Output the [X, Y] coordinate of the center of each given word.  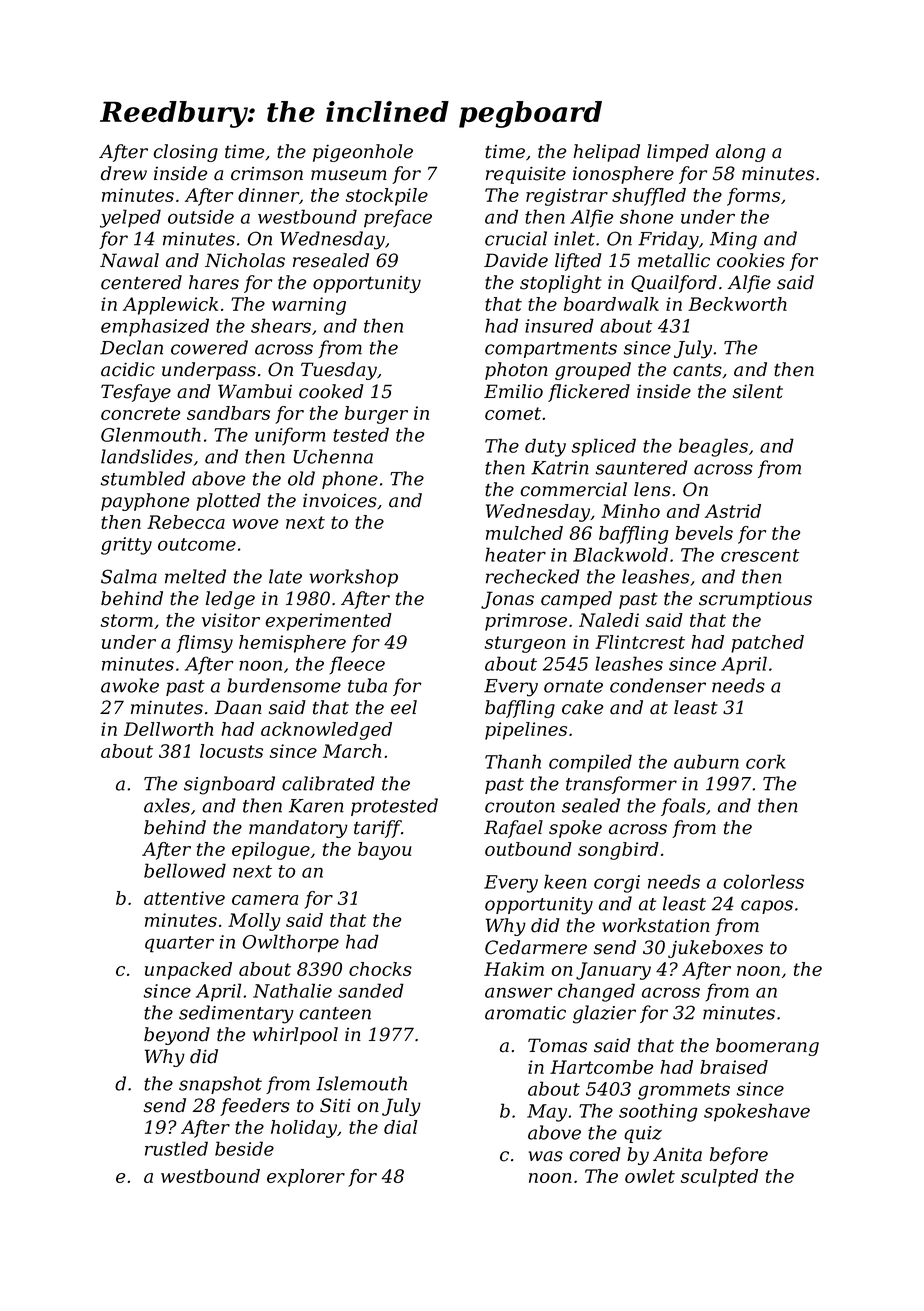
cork [766, 761]
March [352, 751]
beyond [177, 1036]
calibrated [328, 783]
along [740, 153]
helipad [607, 153]
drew [124, 173]
